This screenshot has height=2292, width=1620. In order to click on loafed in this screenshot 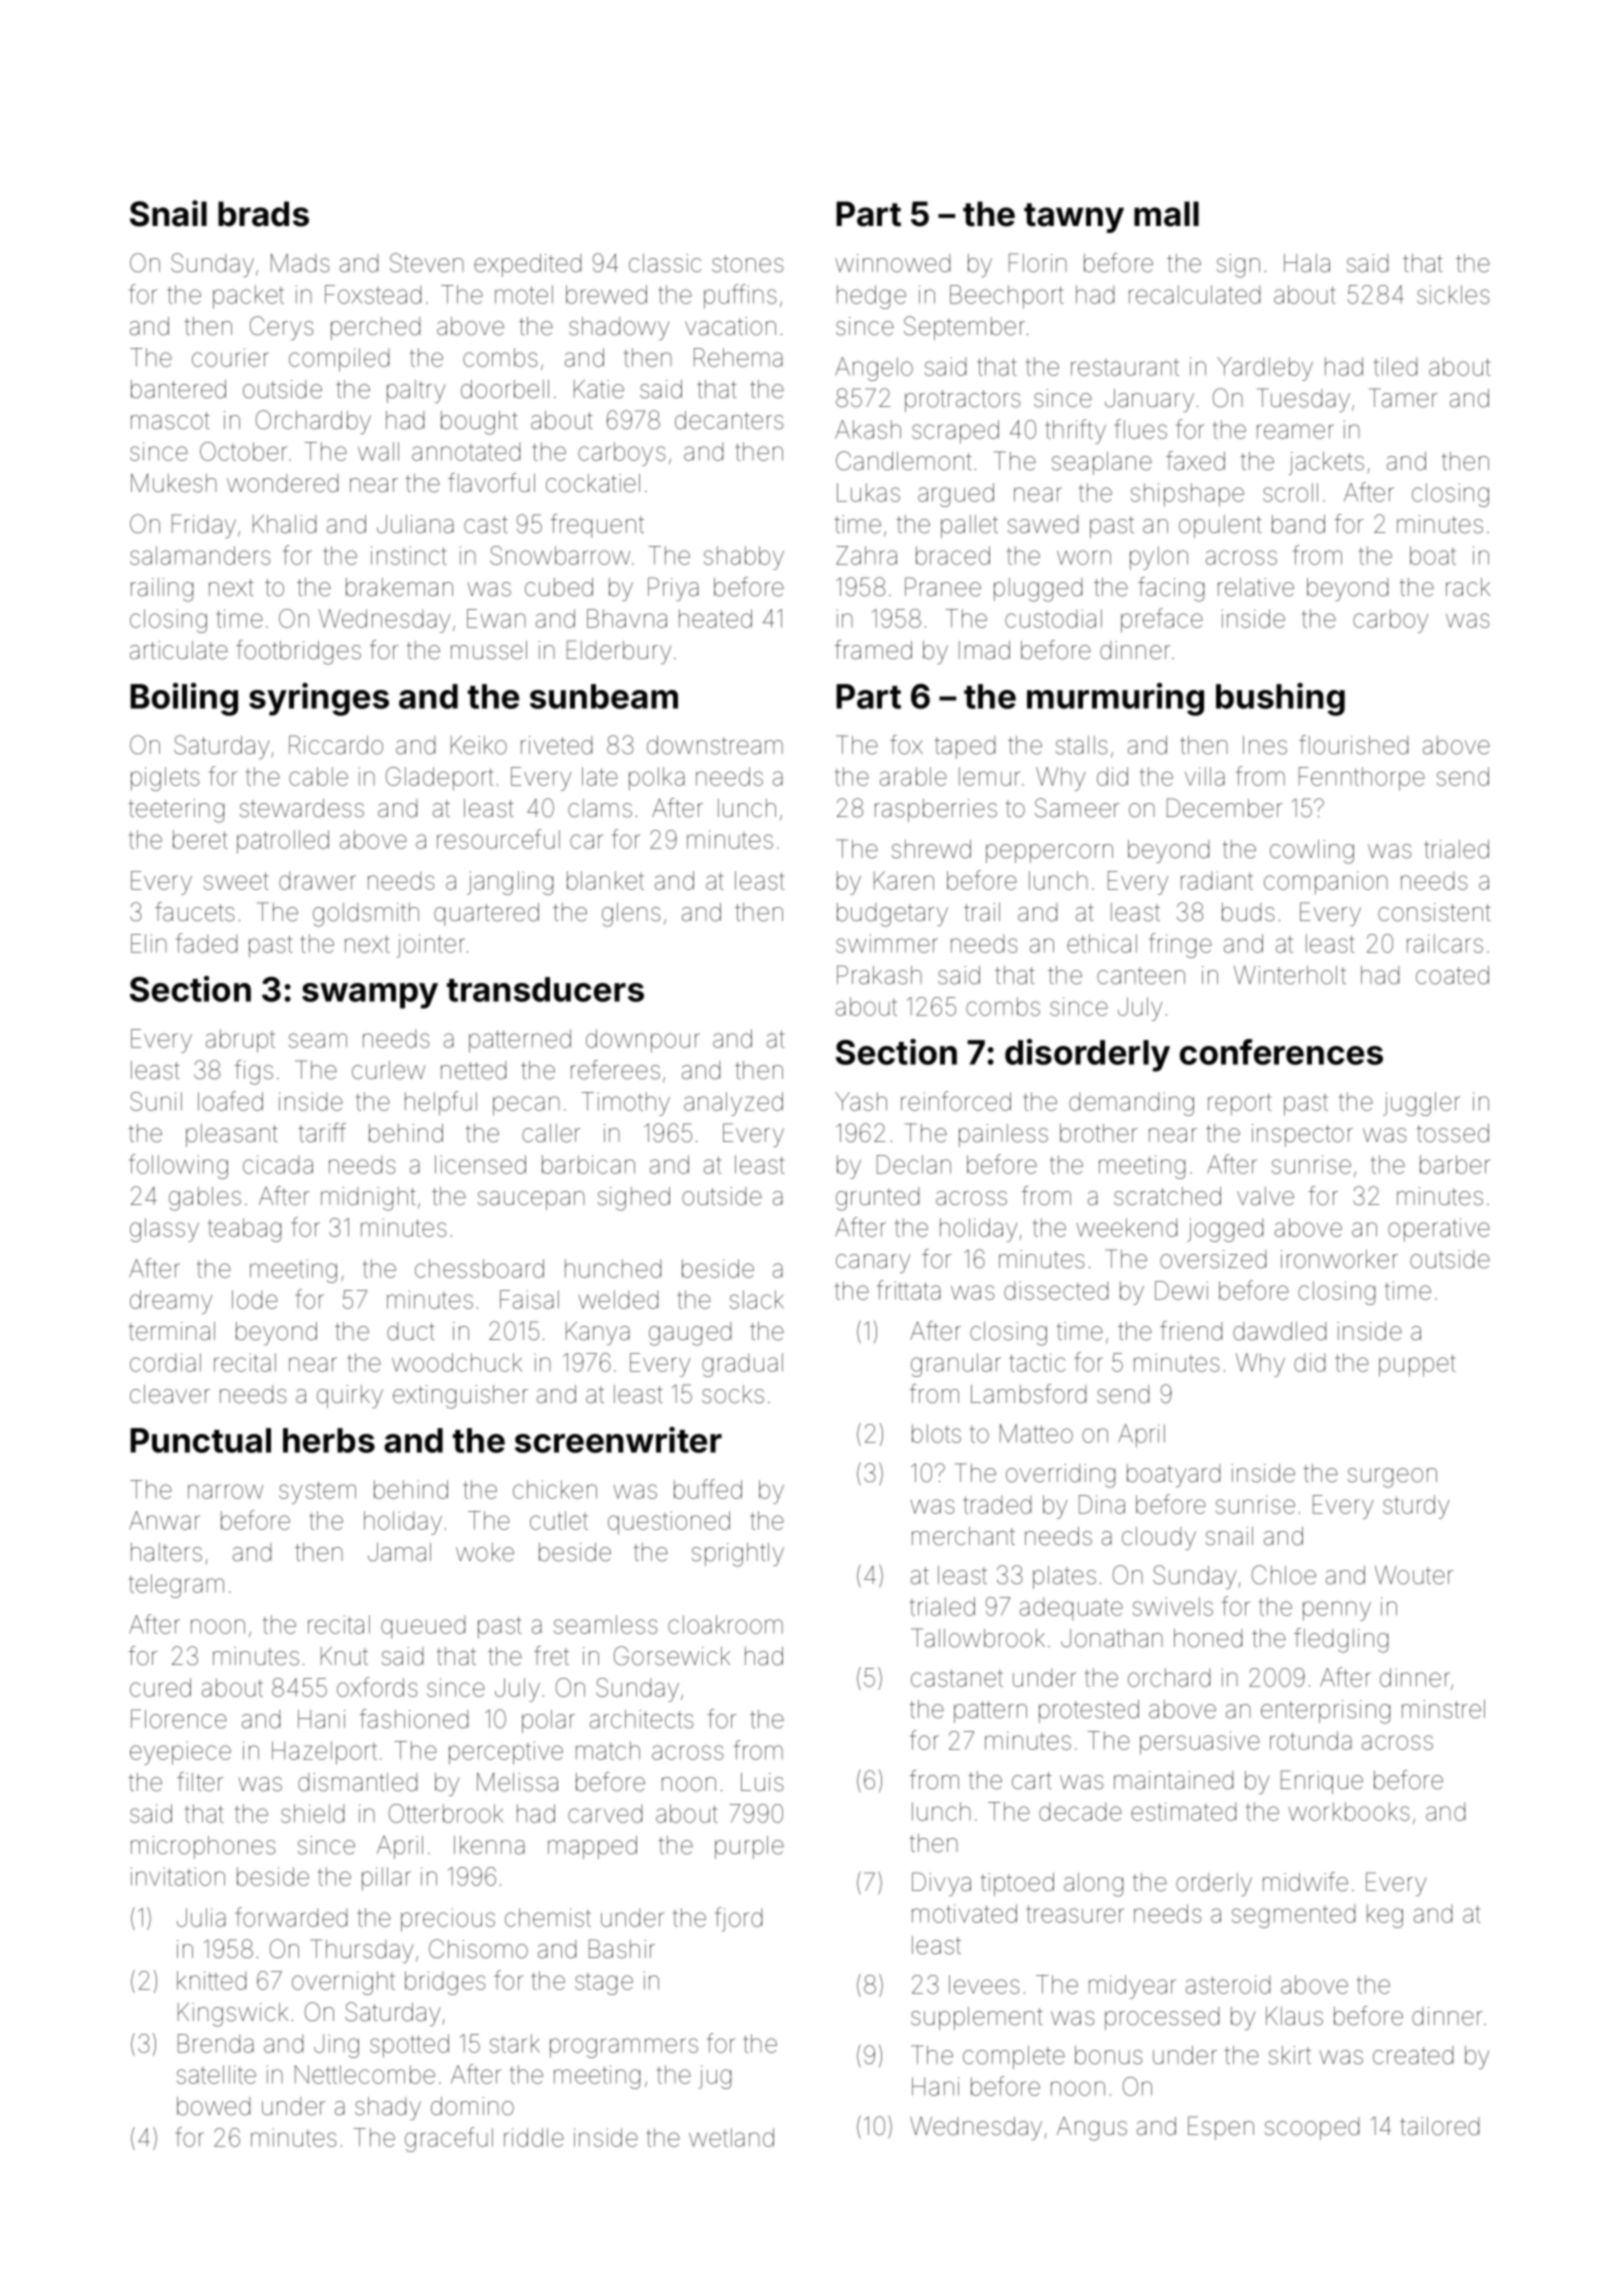, I will do `click(230, 1101)`.
